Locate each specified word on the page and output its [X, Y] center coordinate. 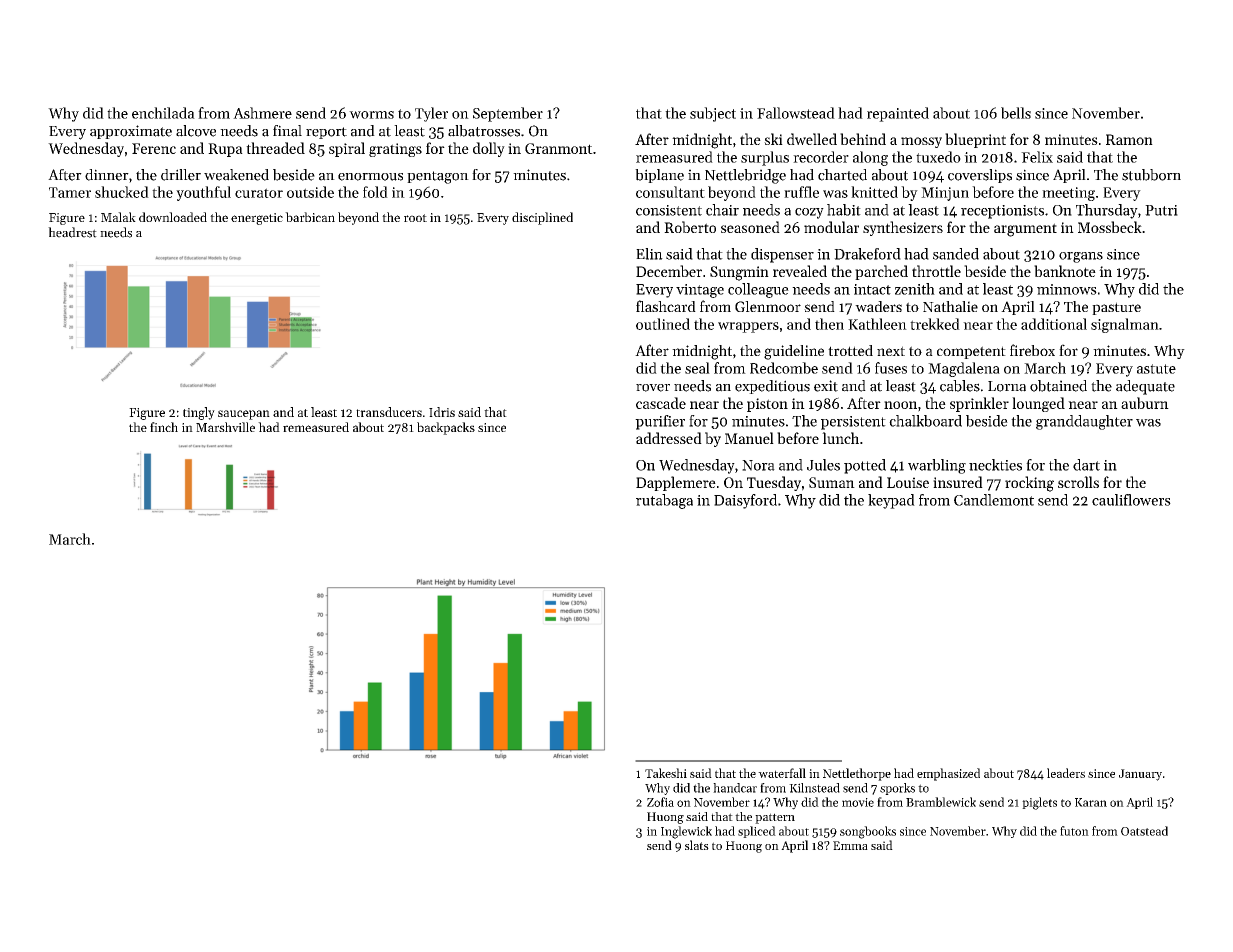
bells [1016, 113]
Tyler [431, 114]
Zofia [660, 802]
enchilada [163, 113]
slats [697, 845]
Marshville [225, 427]
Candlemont [994, 500]
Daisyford [745, 501]
